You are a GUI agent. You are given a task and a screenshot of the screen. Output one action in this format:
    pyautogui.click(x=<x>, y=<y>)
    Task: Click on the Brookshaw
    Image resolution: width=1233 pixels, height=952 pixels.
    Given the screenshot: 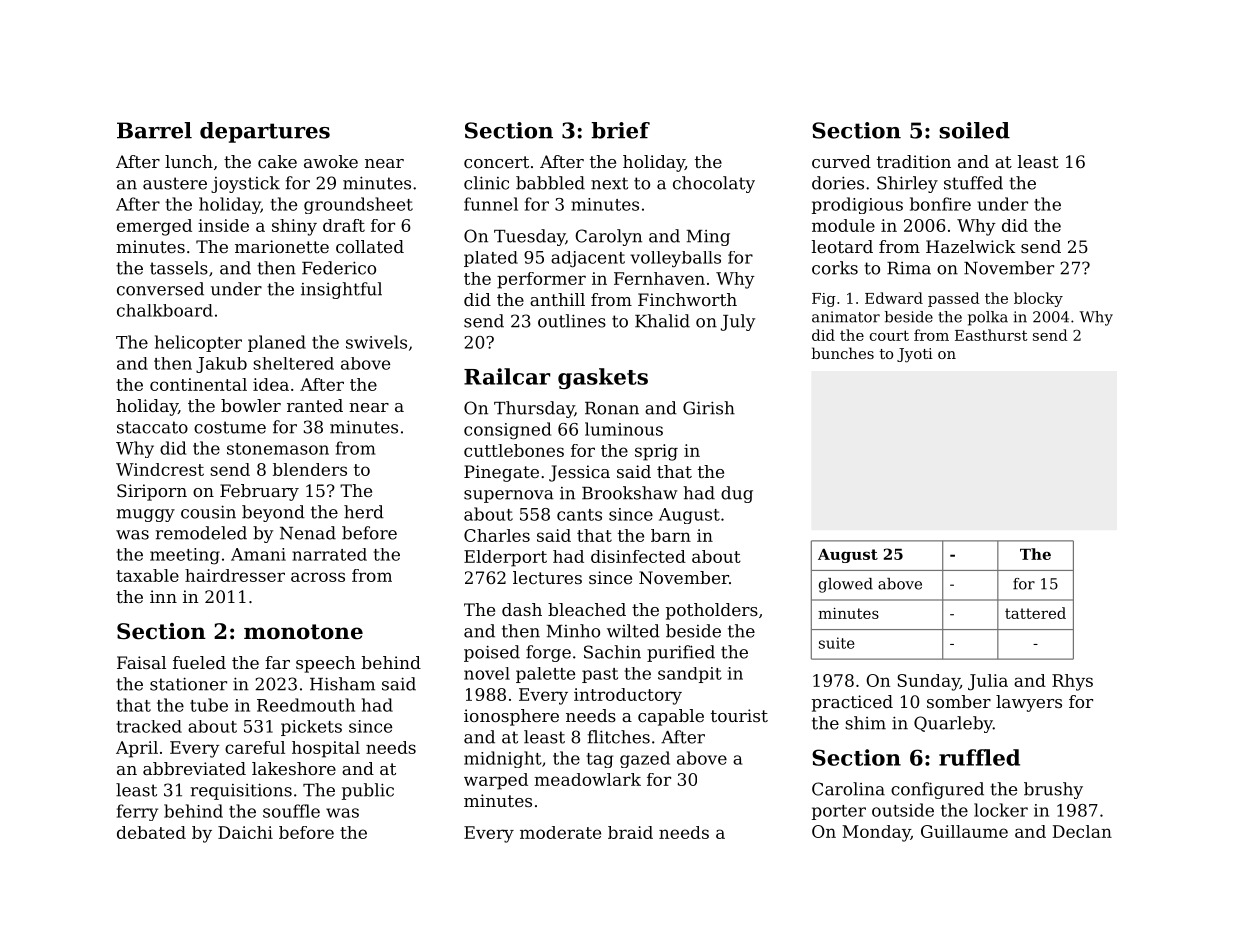 What is the action you would take?
    pyautogui.click(x=630, y=493)
